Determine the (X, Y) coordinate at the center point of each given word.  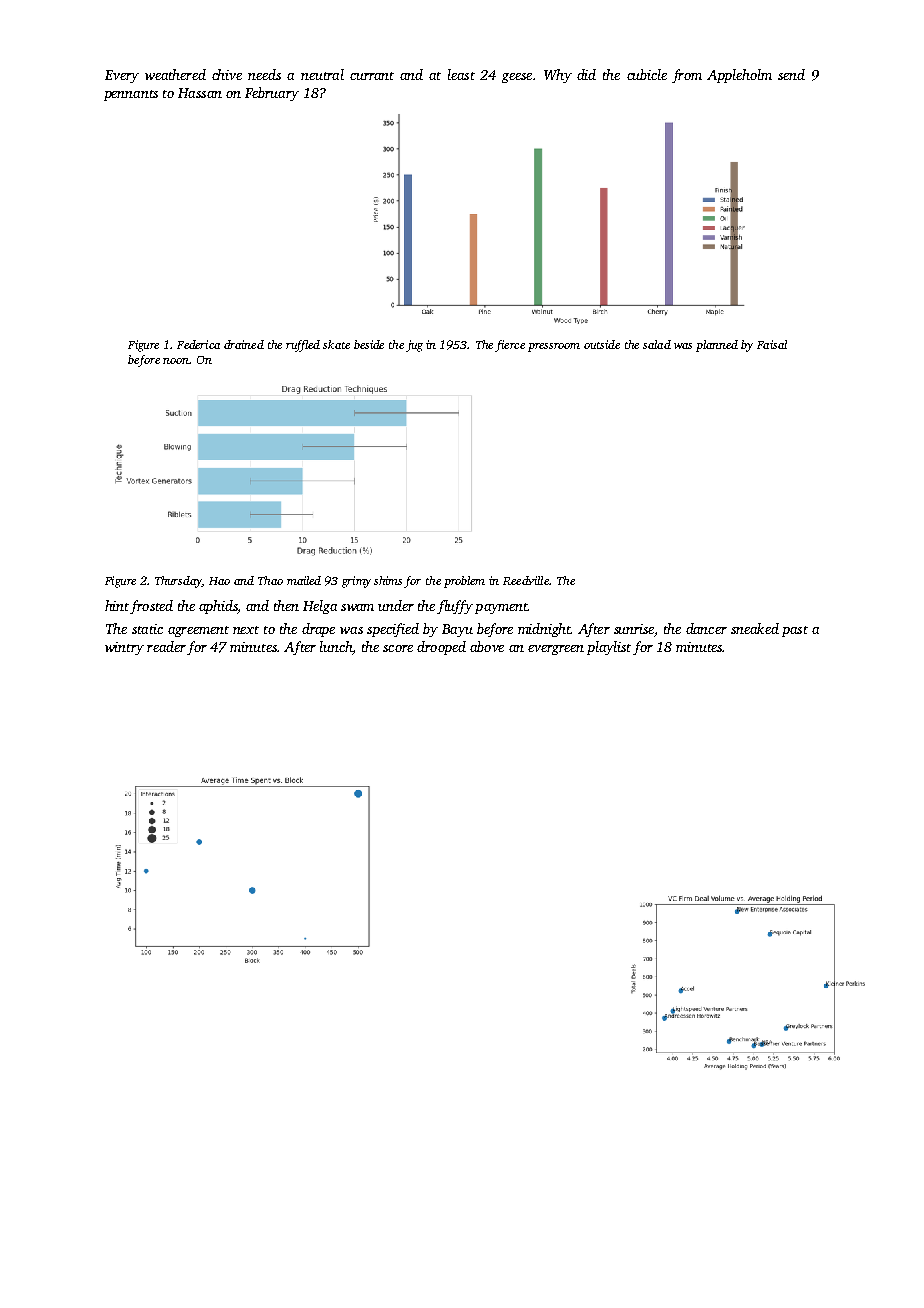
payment (501, 608)
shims (388, 580)
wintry (124, 648)
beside (369, 344)
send (791, 74)
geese (517, 78)
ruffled (303, 346)
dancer (706, 628)
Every (122, 76)
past (795, 631)
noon (176, 361)
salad (657, 344)
